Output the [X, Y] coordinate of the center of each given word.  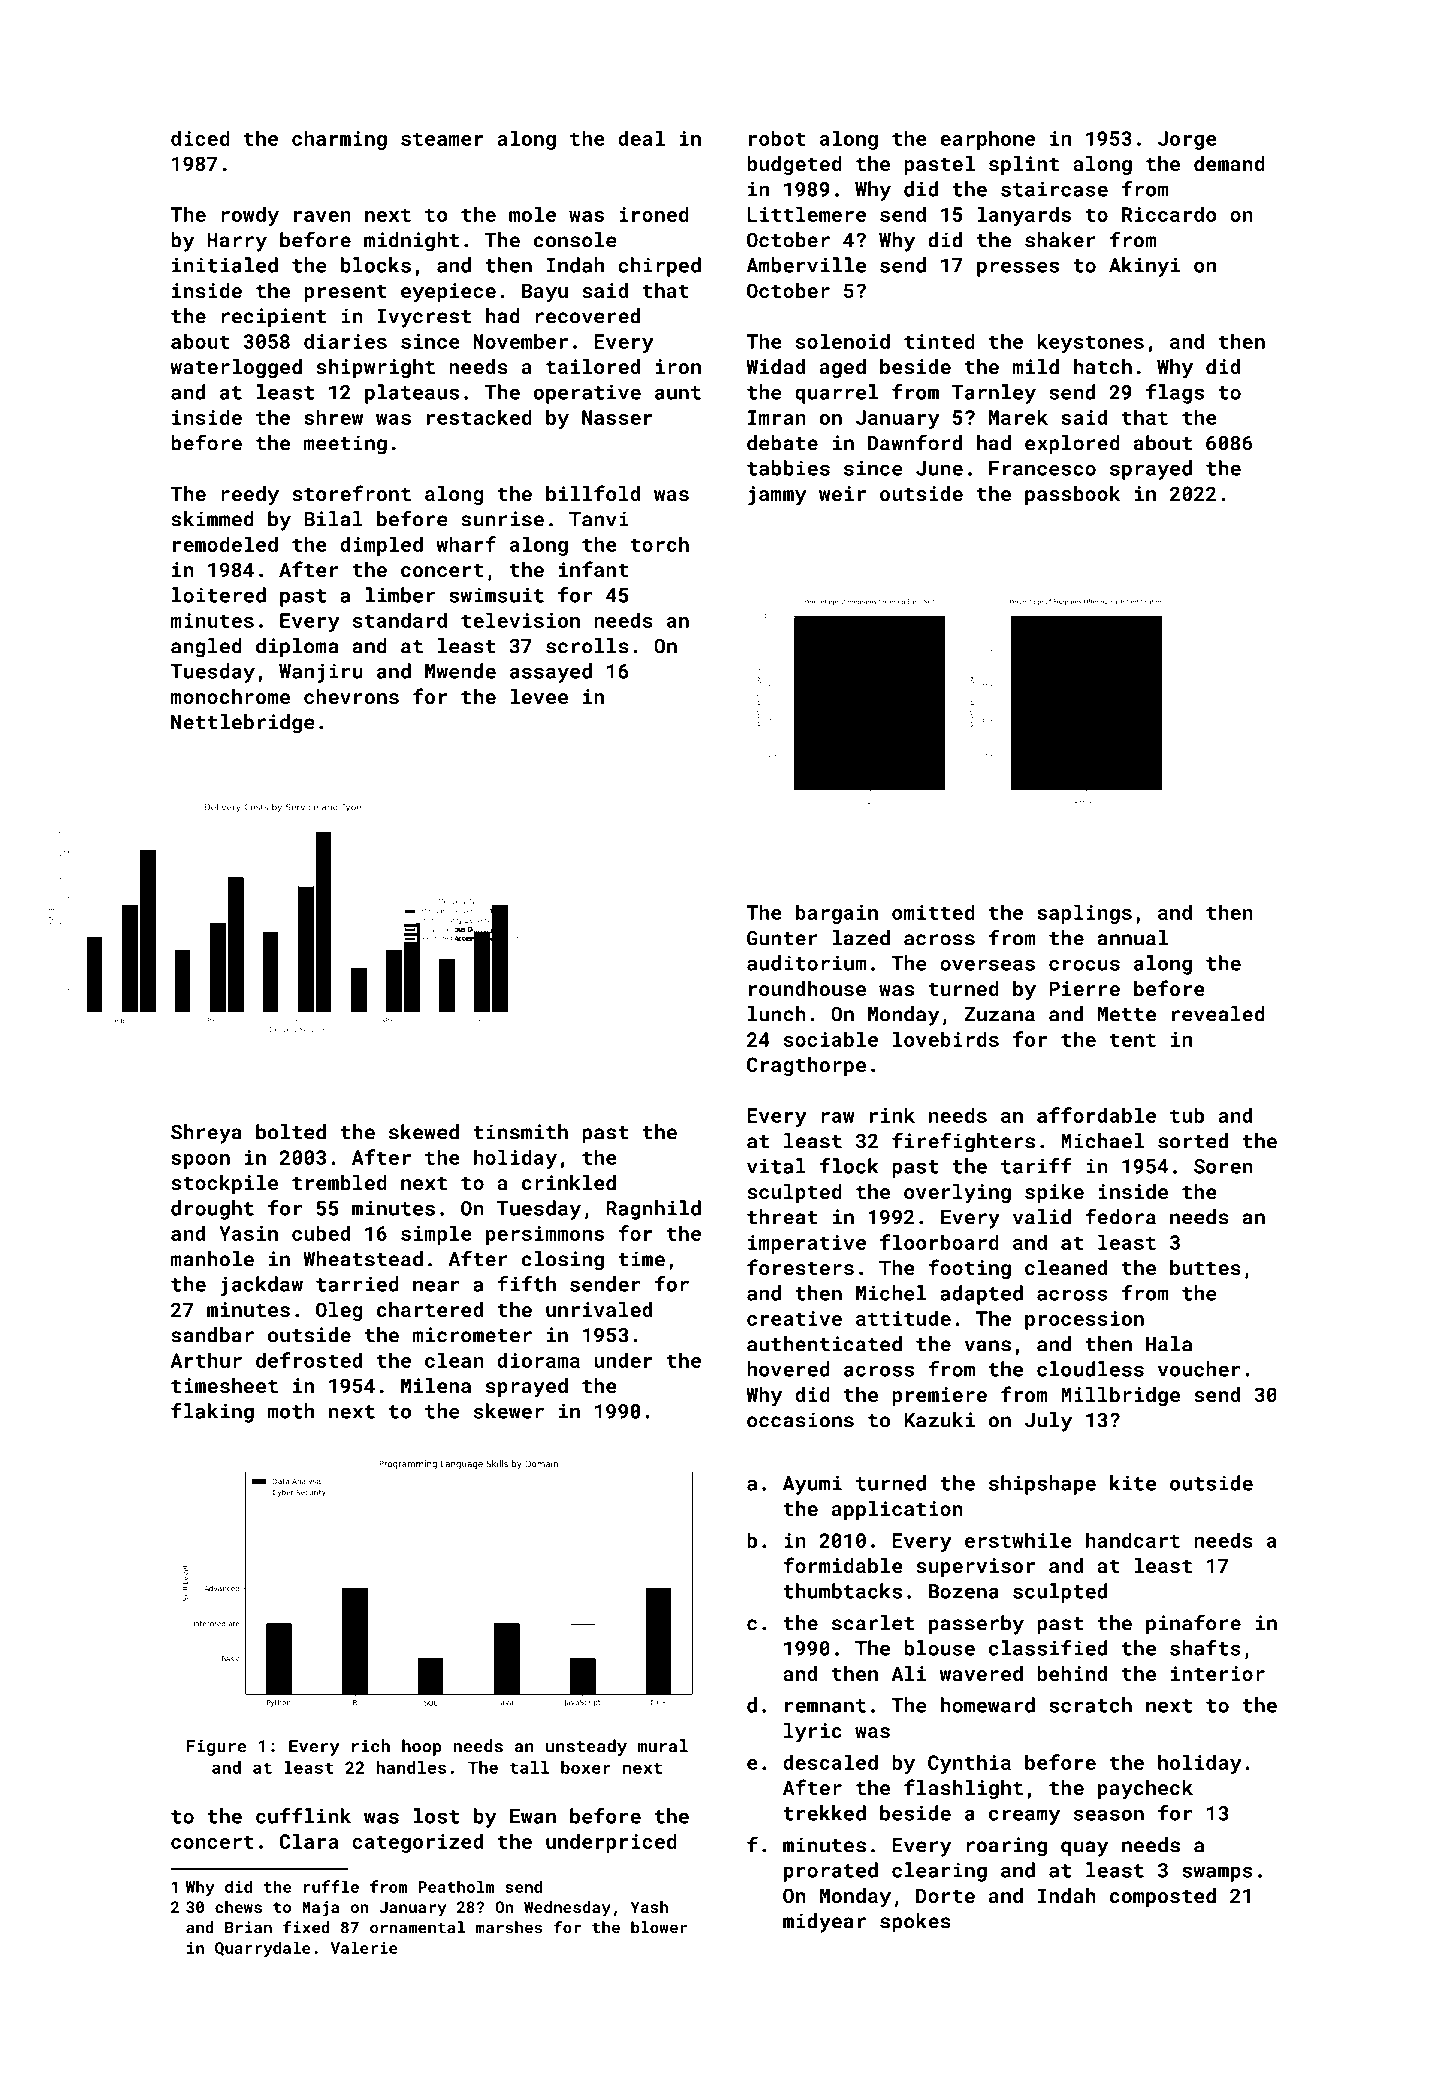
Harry [237, 242]
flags [1175, 394]
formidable [843, 1565]
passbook [1072, 495]
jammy [777, 496]
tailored [593, 366]
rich [371, 1746]
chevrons [351, 696]
